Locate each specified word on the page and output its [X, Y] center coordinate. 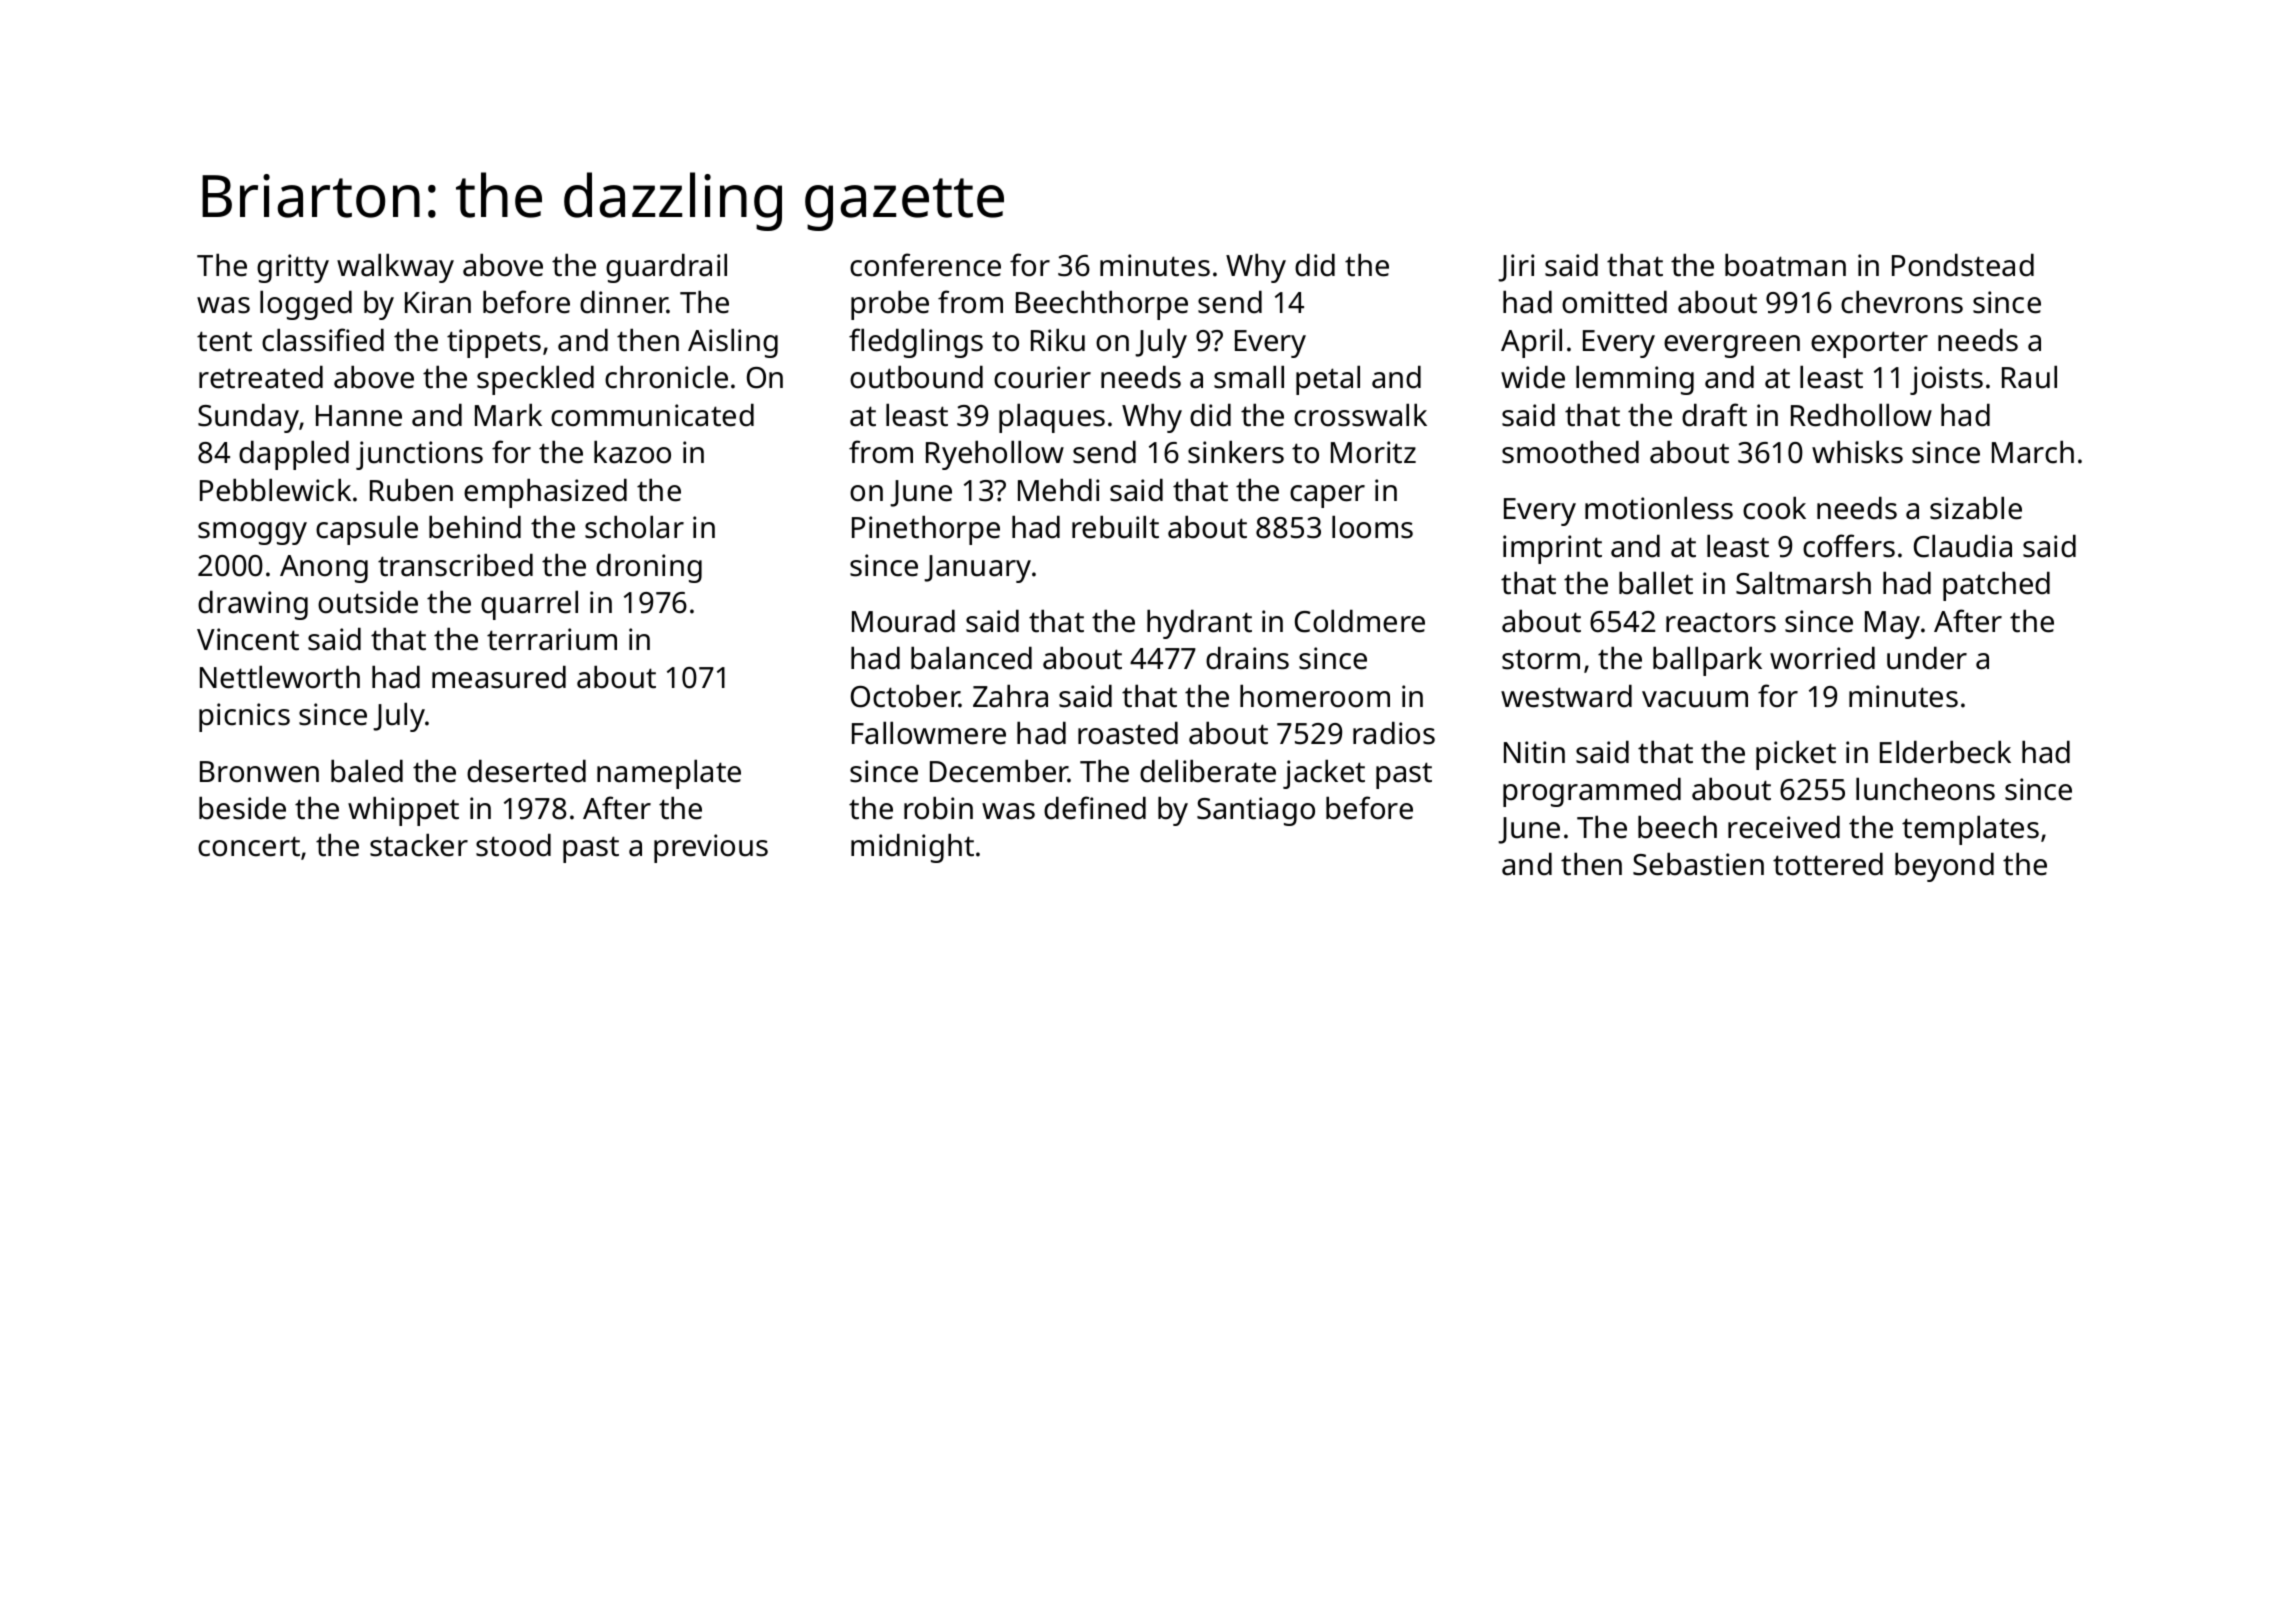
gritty [293, 268]
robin [938, 808]
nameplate [669, 774]
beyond [1944, 867]
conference [925, 265]
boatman [1785, 265]
